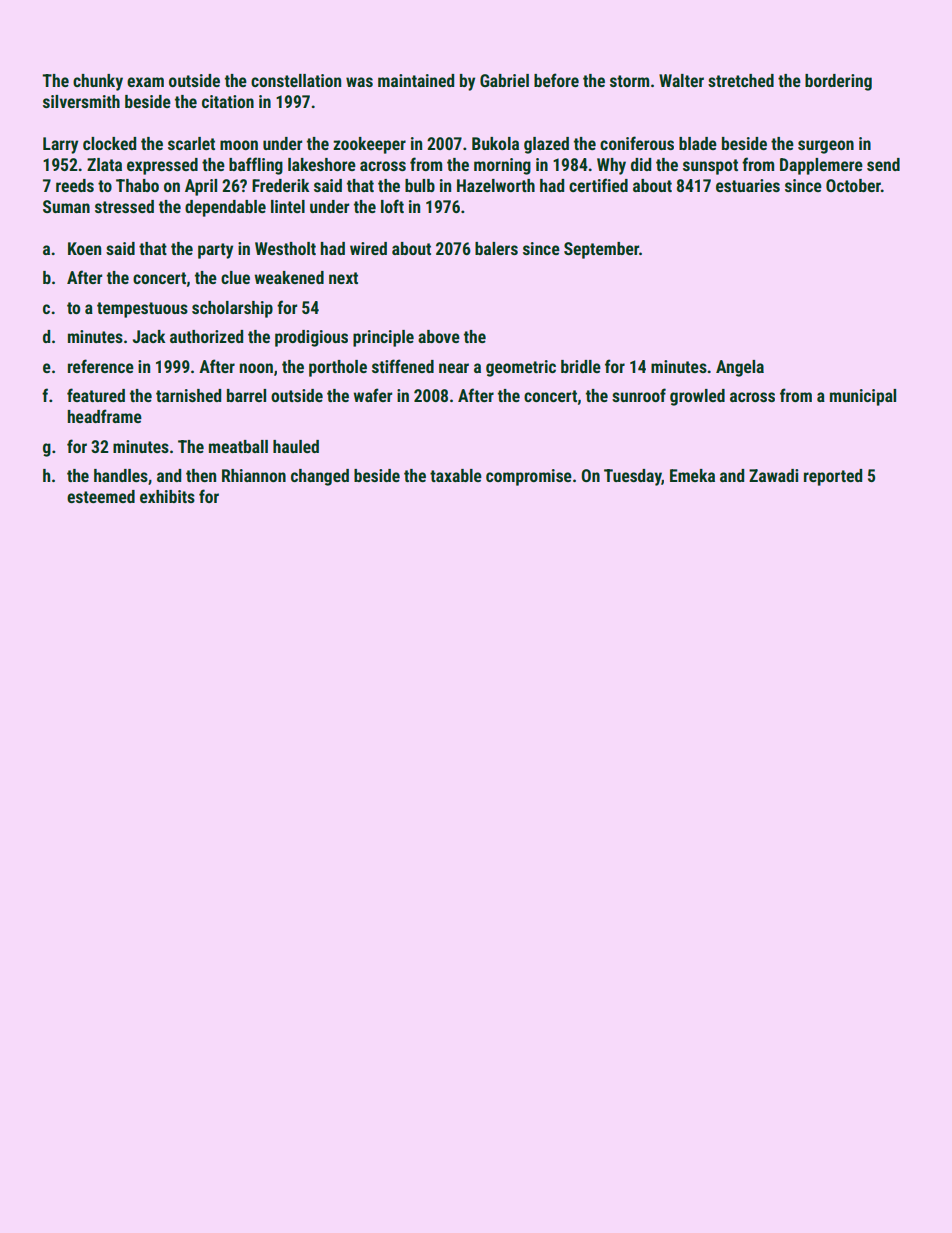  Describe the element at coordinates (416, 80) in the image. I see `maintained` at that location.
